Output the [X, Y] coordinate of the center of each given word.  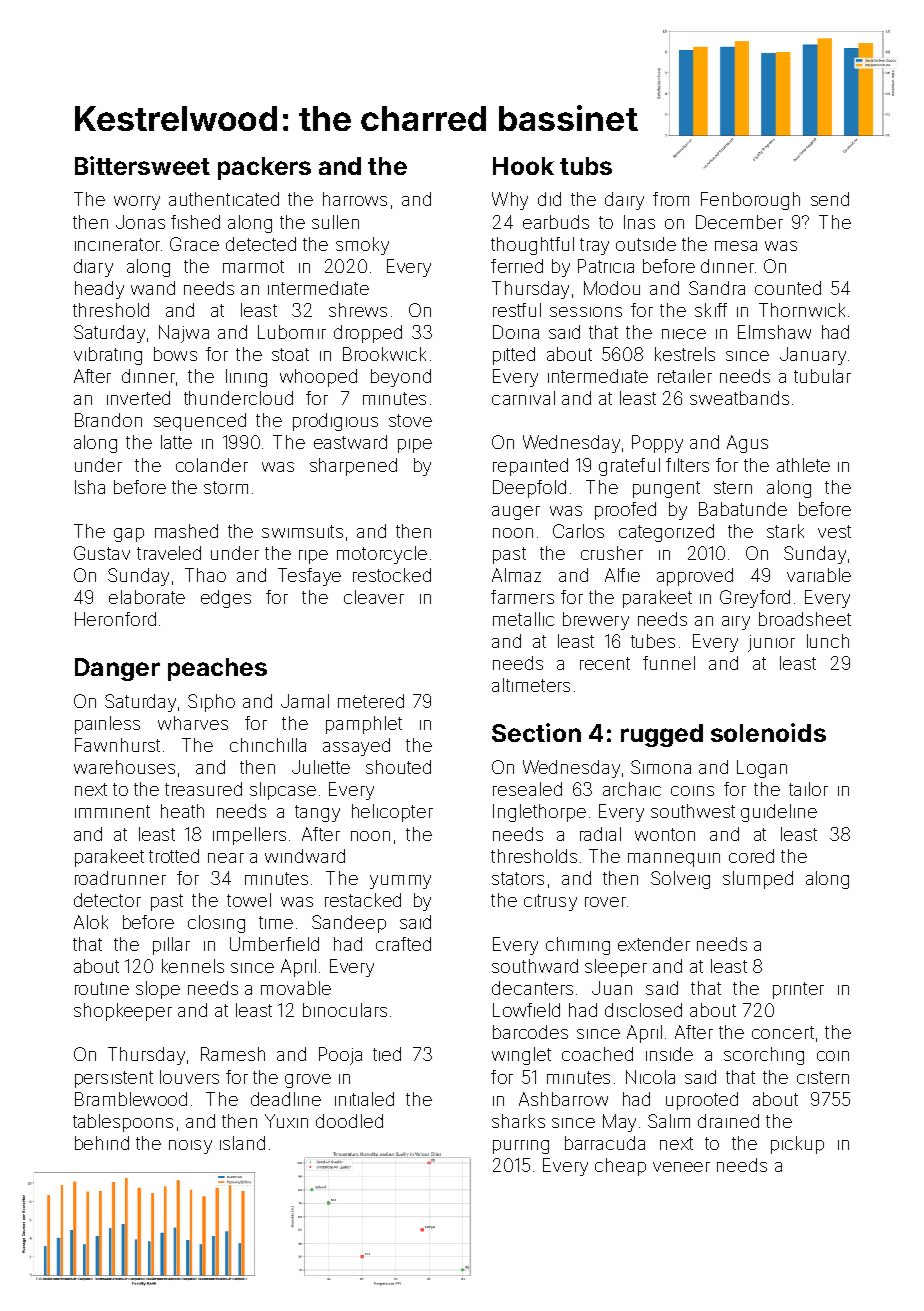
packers [264, 168]
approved [695, 577]
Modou [612, 288]
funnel [669, 663]
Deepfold [529, 489]
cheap [620, 1167]
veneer [681, 1167]
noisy [190, 1147]
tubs [586, 166]
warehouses [124, 767]
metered [371, 701]
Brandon [108, 420]
